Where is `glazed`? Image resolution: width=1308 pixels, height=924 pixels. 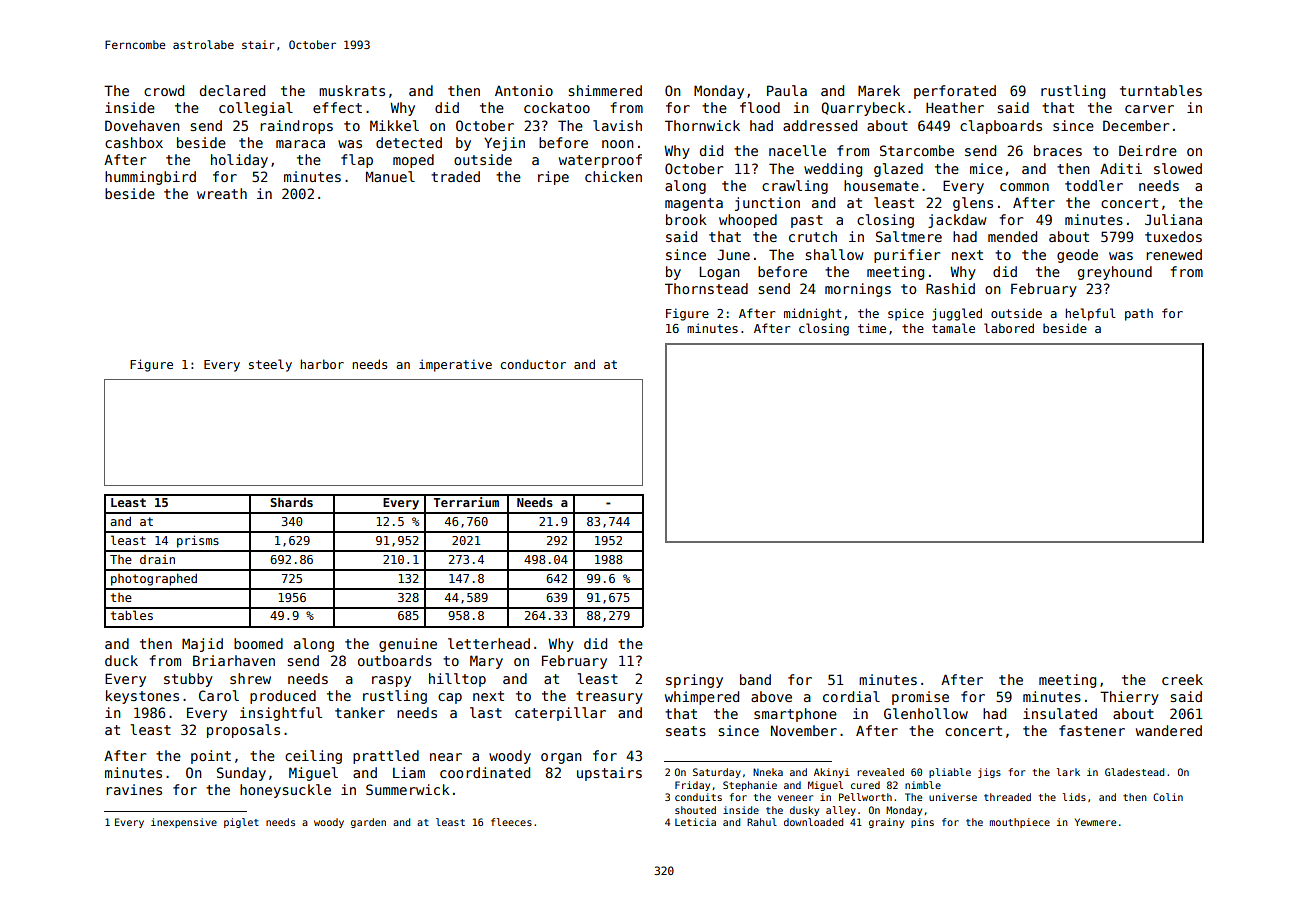 glazed is located at coordinates (898, 170).
